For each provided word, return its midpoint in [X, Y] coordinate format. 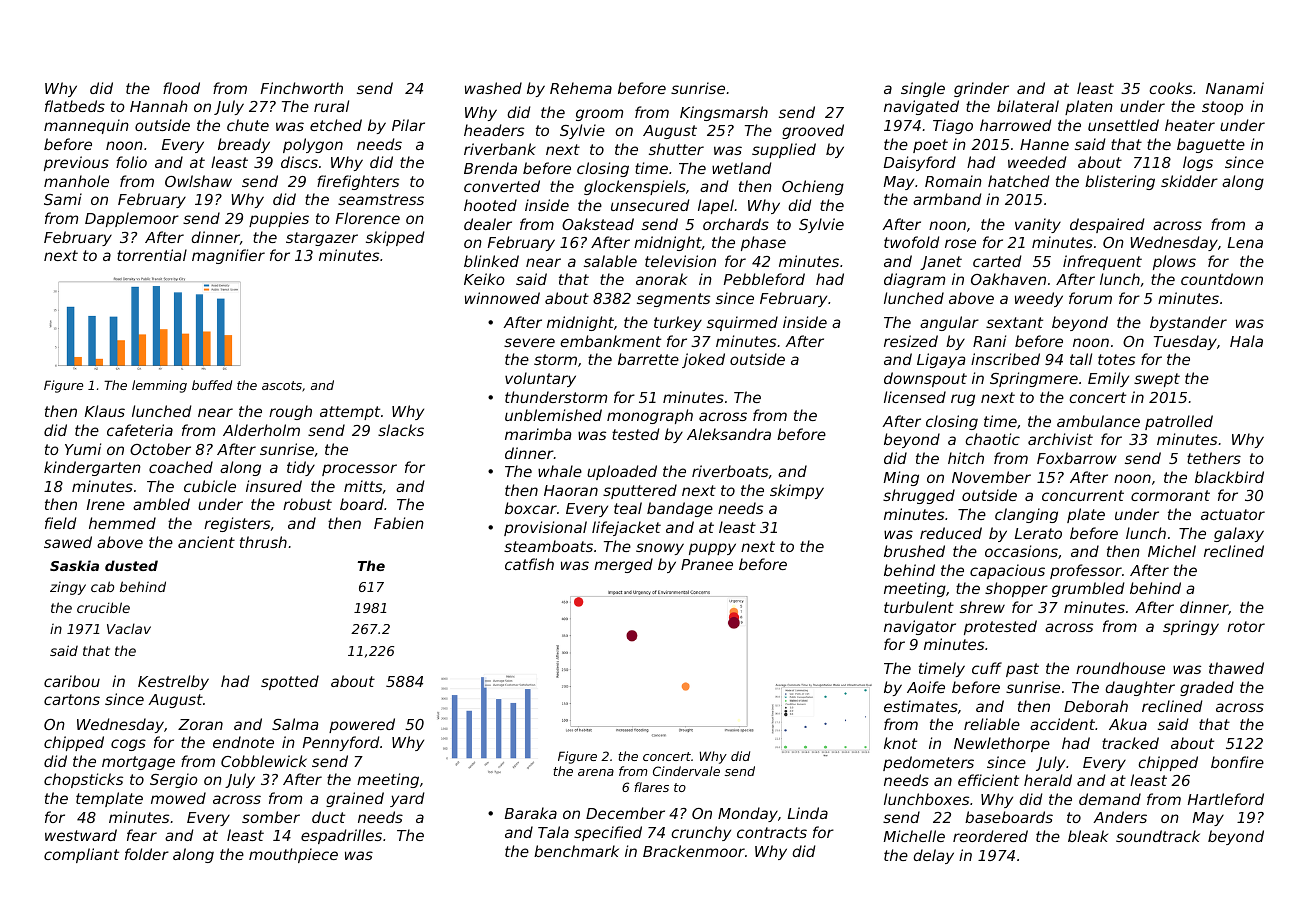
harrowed [1015, 125]
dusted [131, 565]
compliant [81, 855]
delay [933, 856]
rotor [1246, 626]
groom [599, 115]
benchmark [576, 851]
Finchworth [302, 88]
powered [362, 725]
